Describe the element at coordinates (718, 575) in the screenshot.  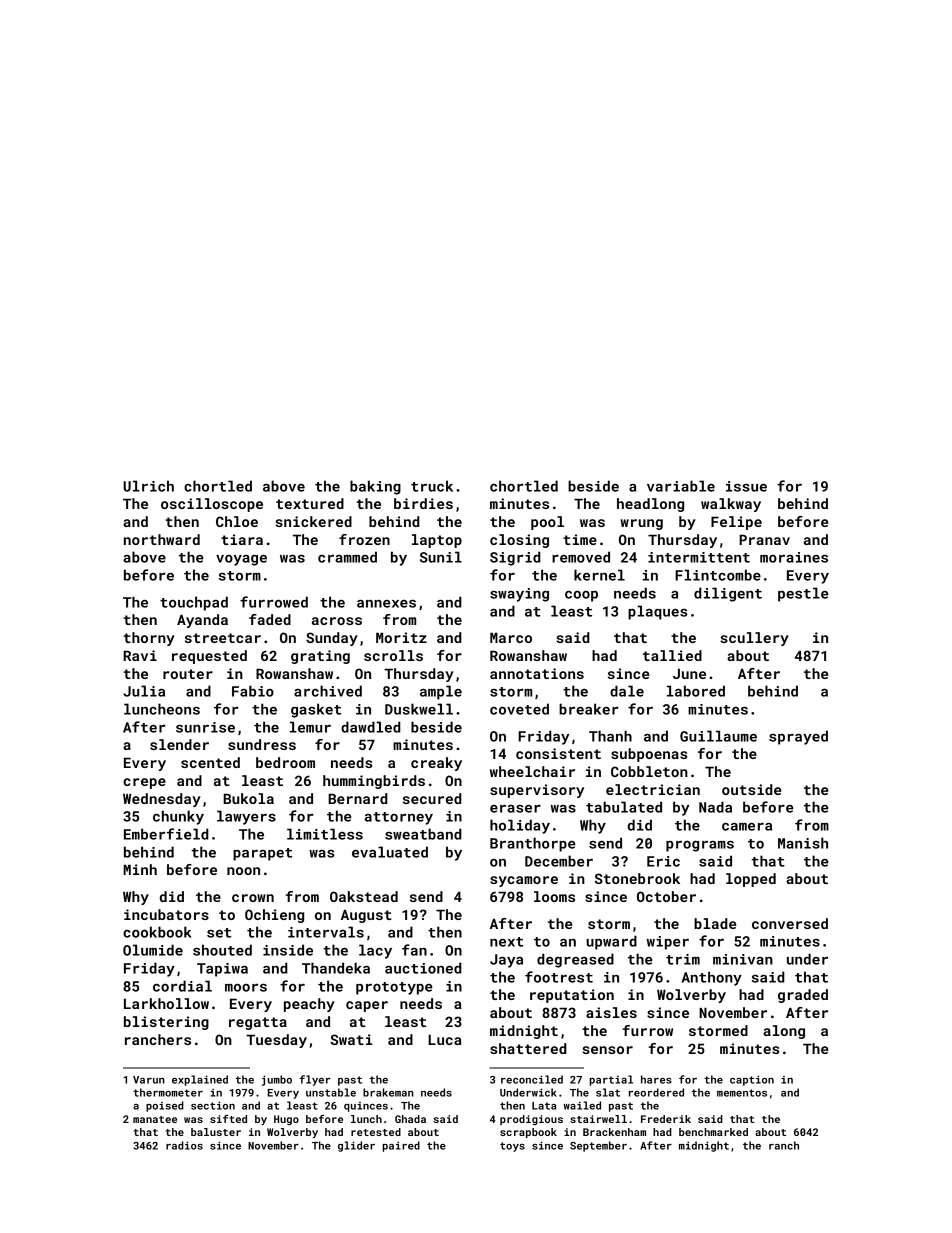
I see `Flintcombe` at that location.
